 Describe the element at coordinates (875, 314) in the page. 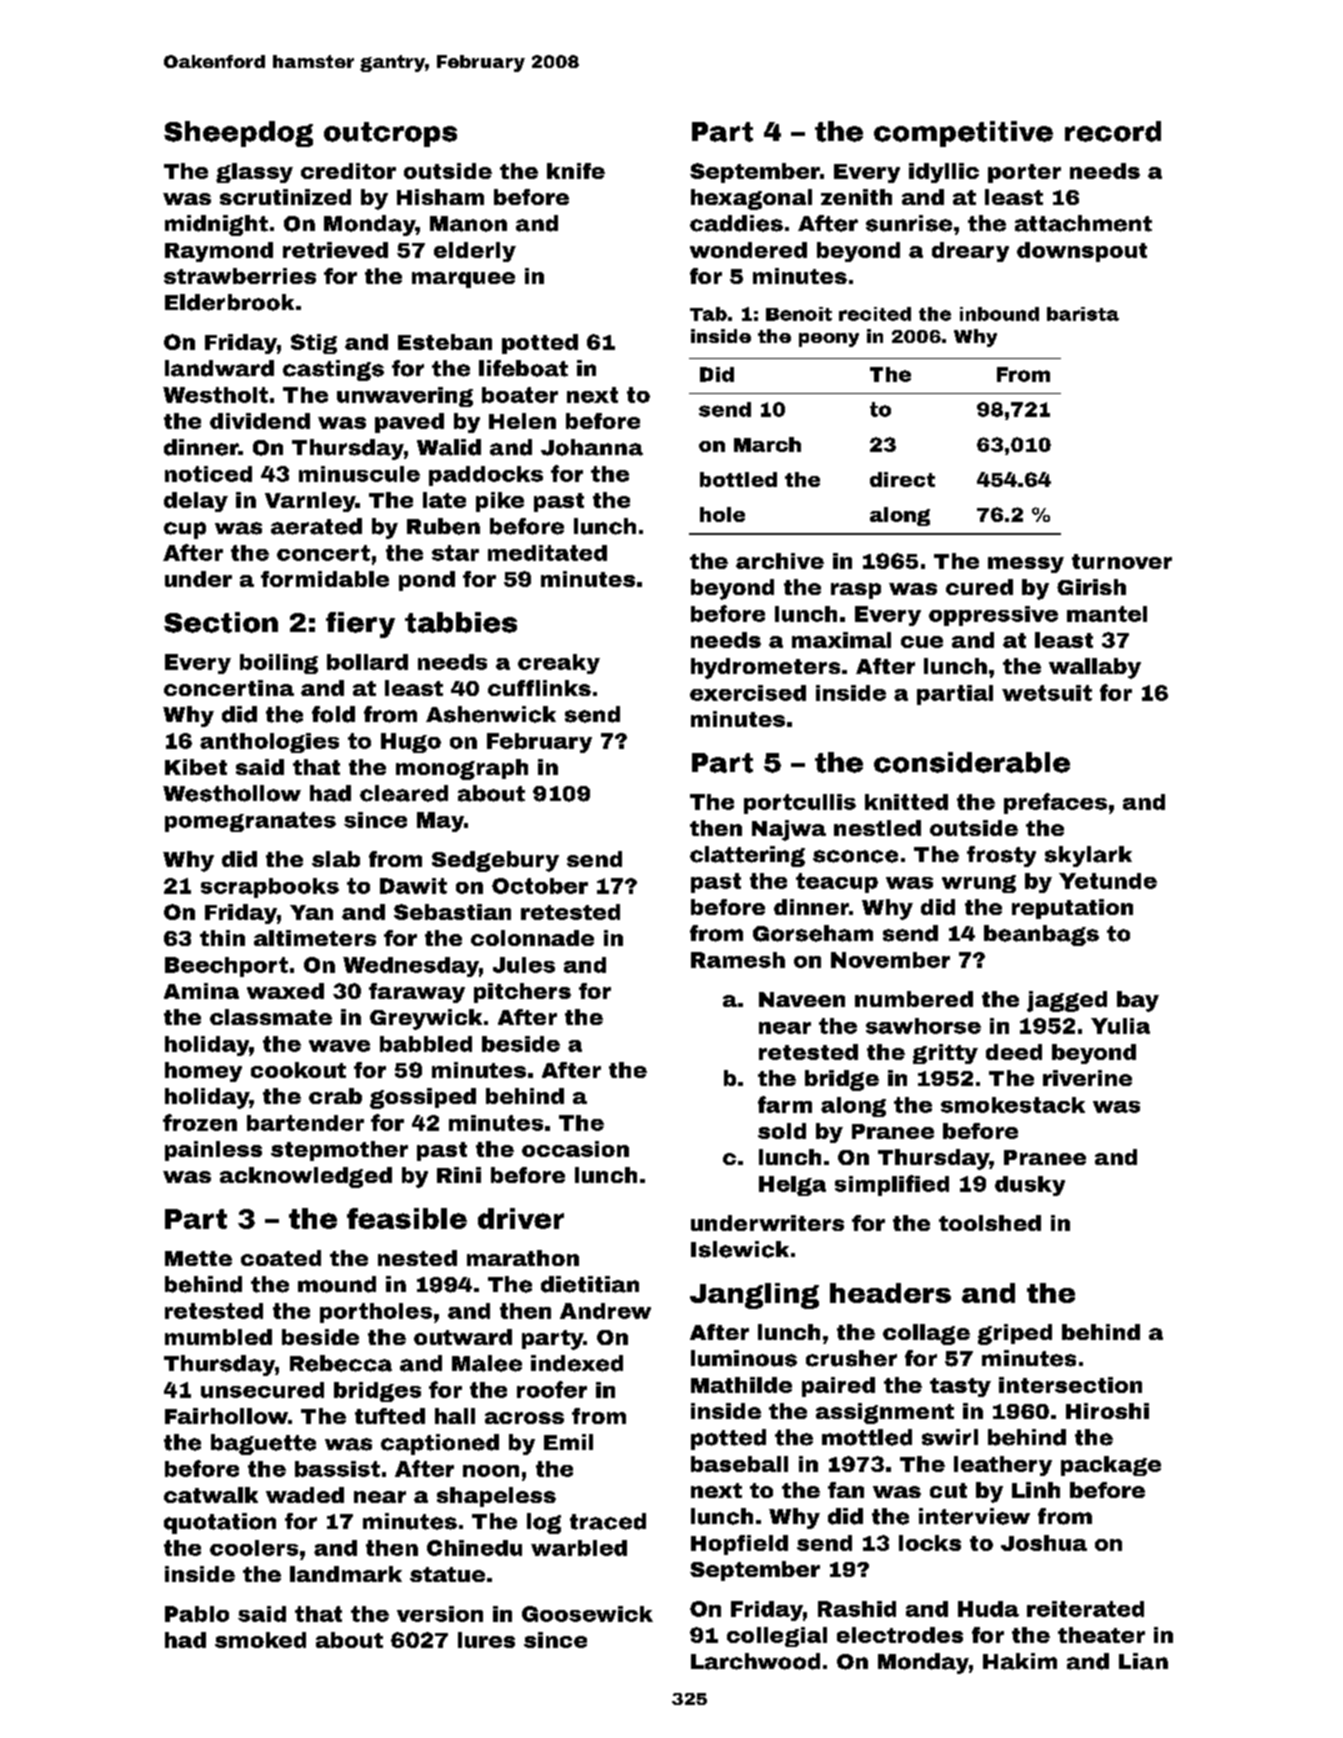

I see `recited` at that location.
